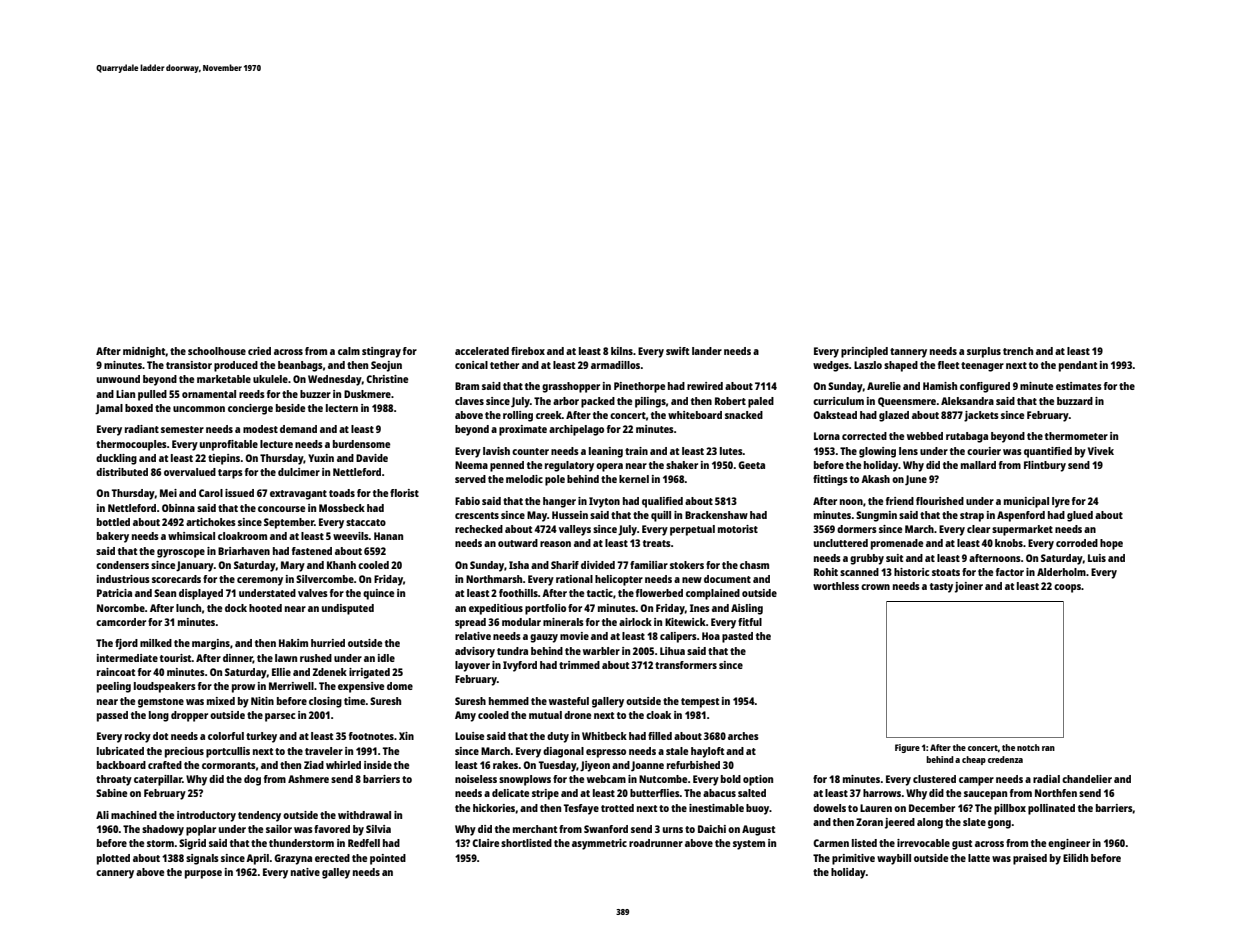  Describe the element at coordinates (156, 643) in the document. I see `milked` at that location.
